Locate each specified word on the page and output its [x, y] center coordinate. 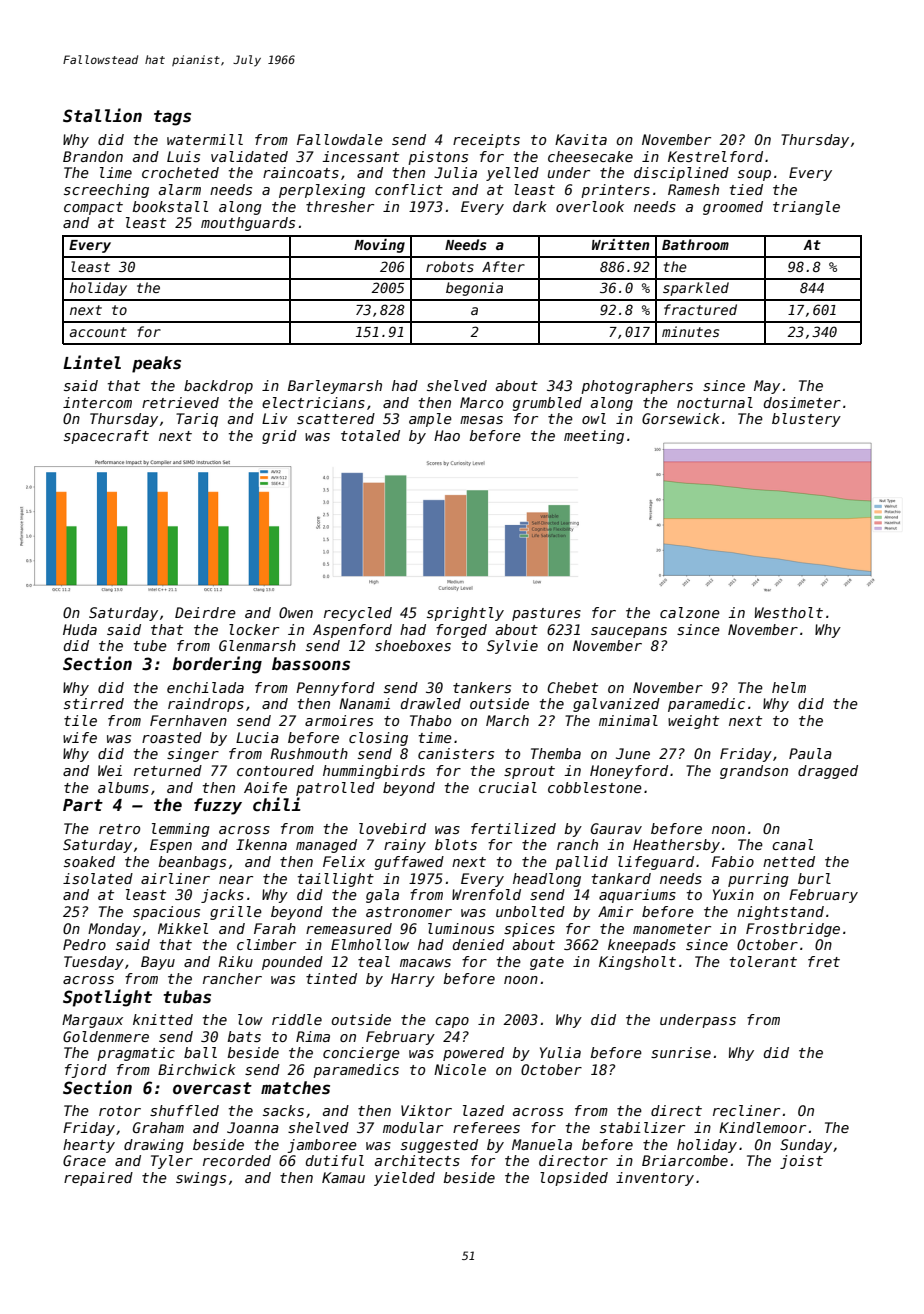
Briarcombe [685, 1160]
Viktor [426, 1110]
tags [172, 118]
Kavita [581, 139]
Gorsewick [681, 418]
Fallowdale [340, 139]
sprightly [465, 614]
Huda [80, 629]
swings [201, 1179]
